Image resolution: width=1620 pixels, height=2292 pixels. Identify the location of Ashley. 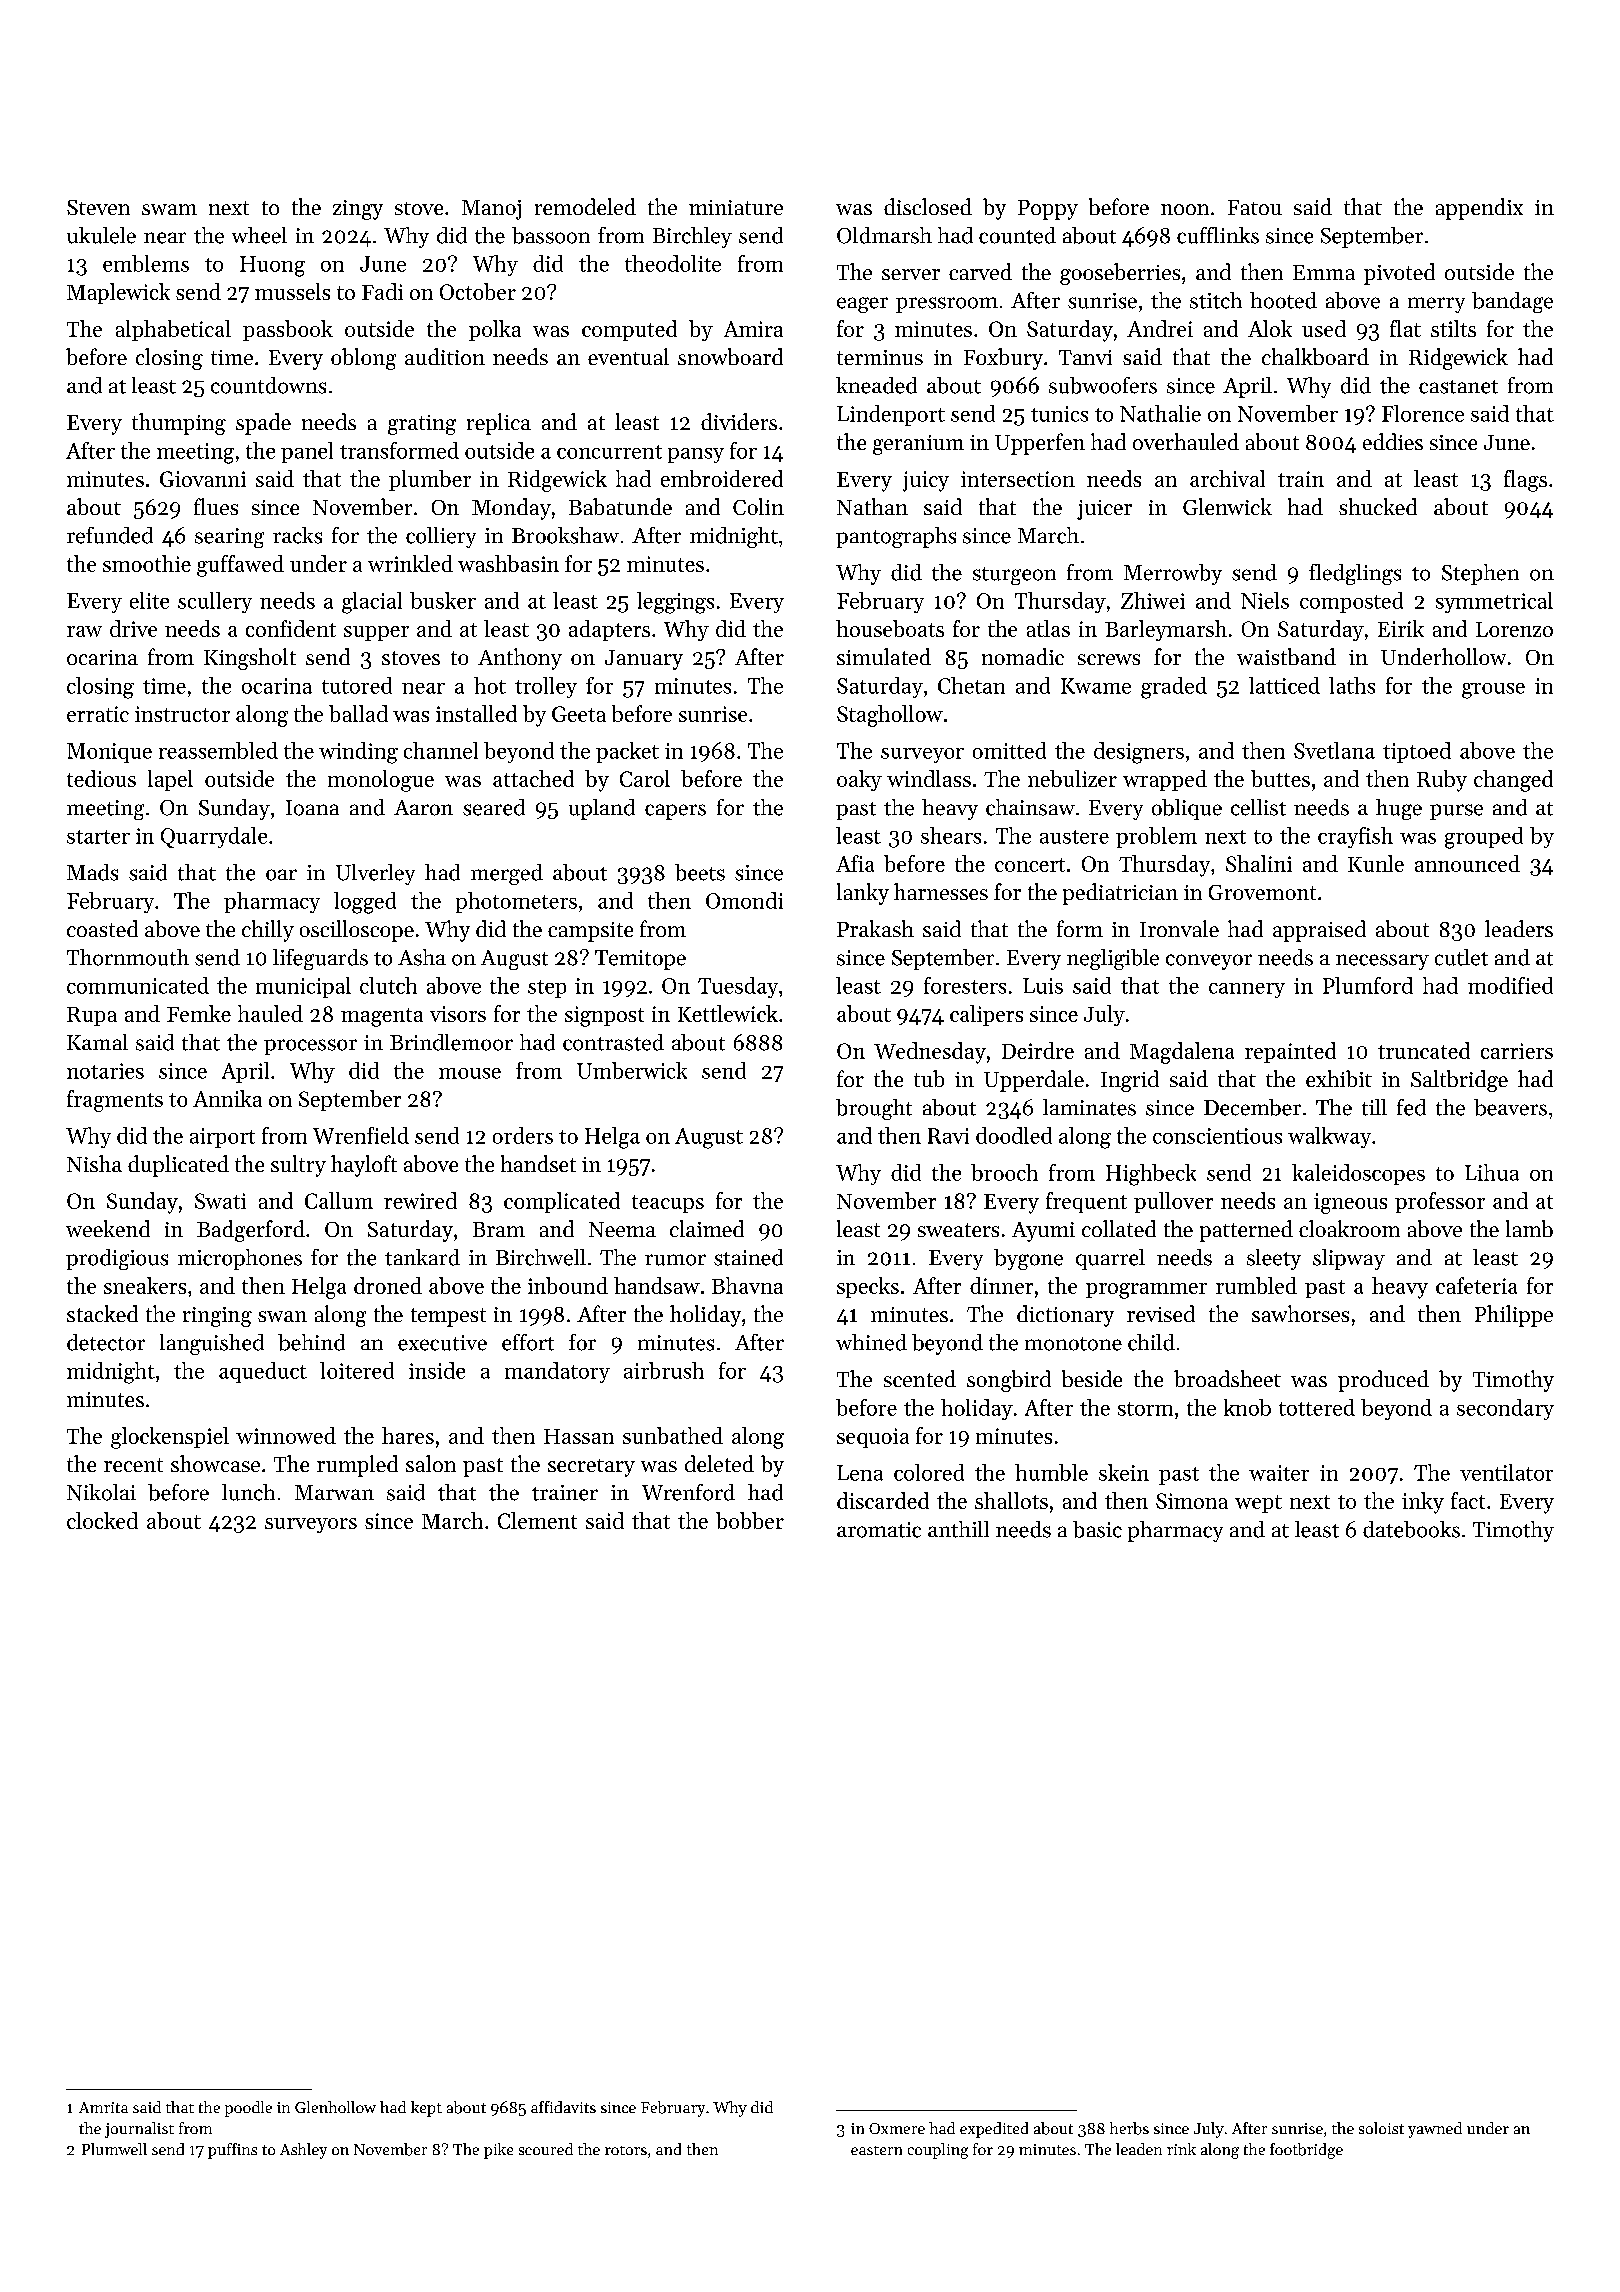
(303, 2151).
